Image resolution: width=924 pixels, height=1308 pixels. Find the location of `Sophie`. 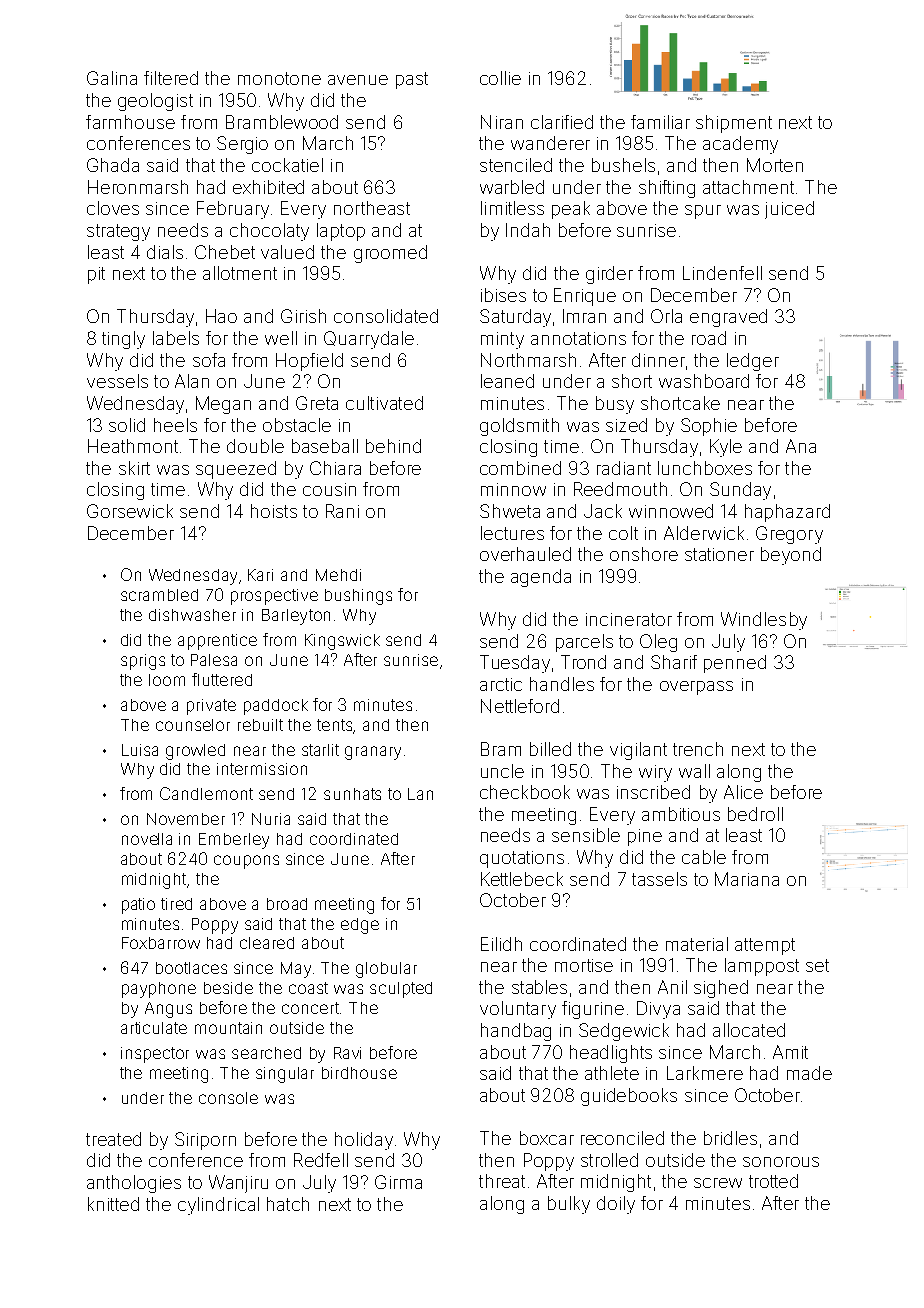

Sophie is located at coordinates (709, 427).
